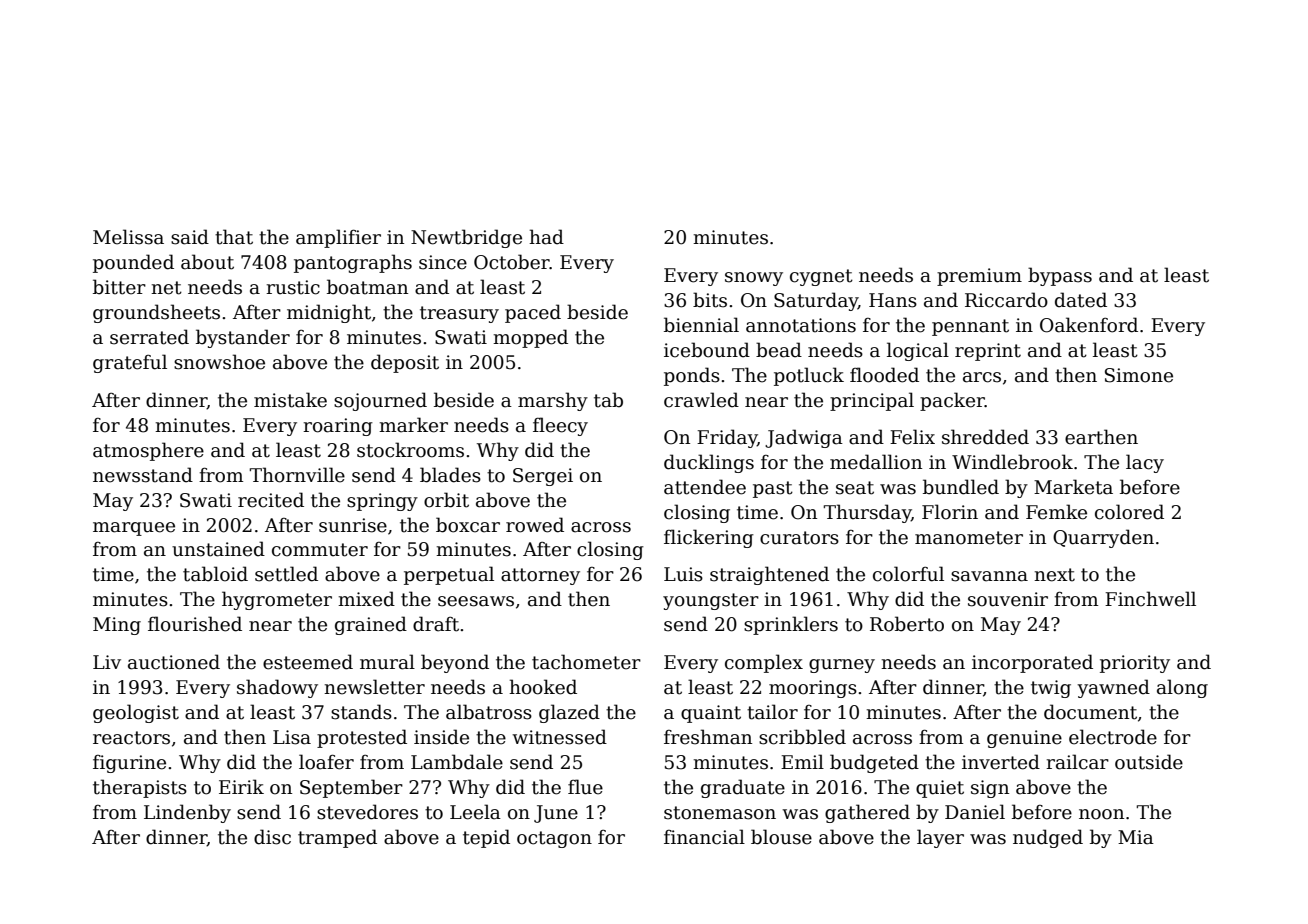  I want to click on Simone, so click(1139, 375).
